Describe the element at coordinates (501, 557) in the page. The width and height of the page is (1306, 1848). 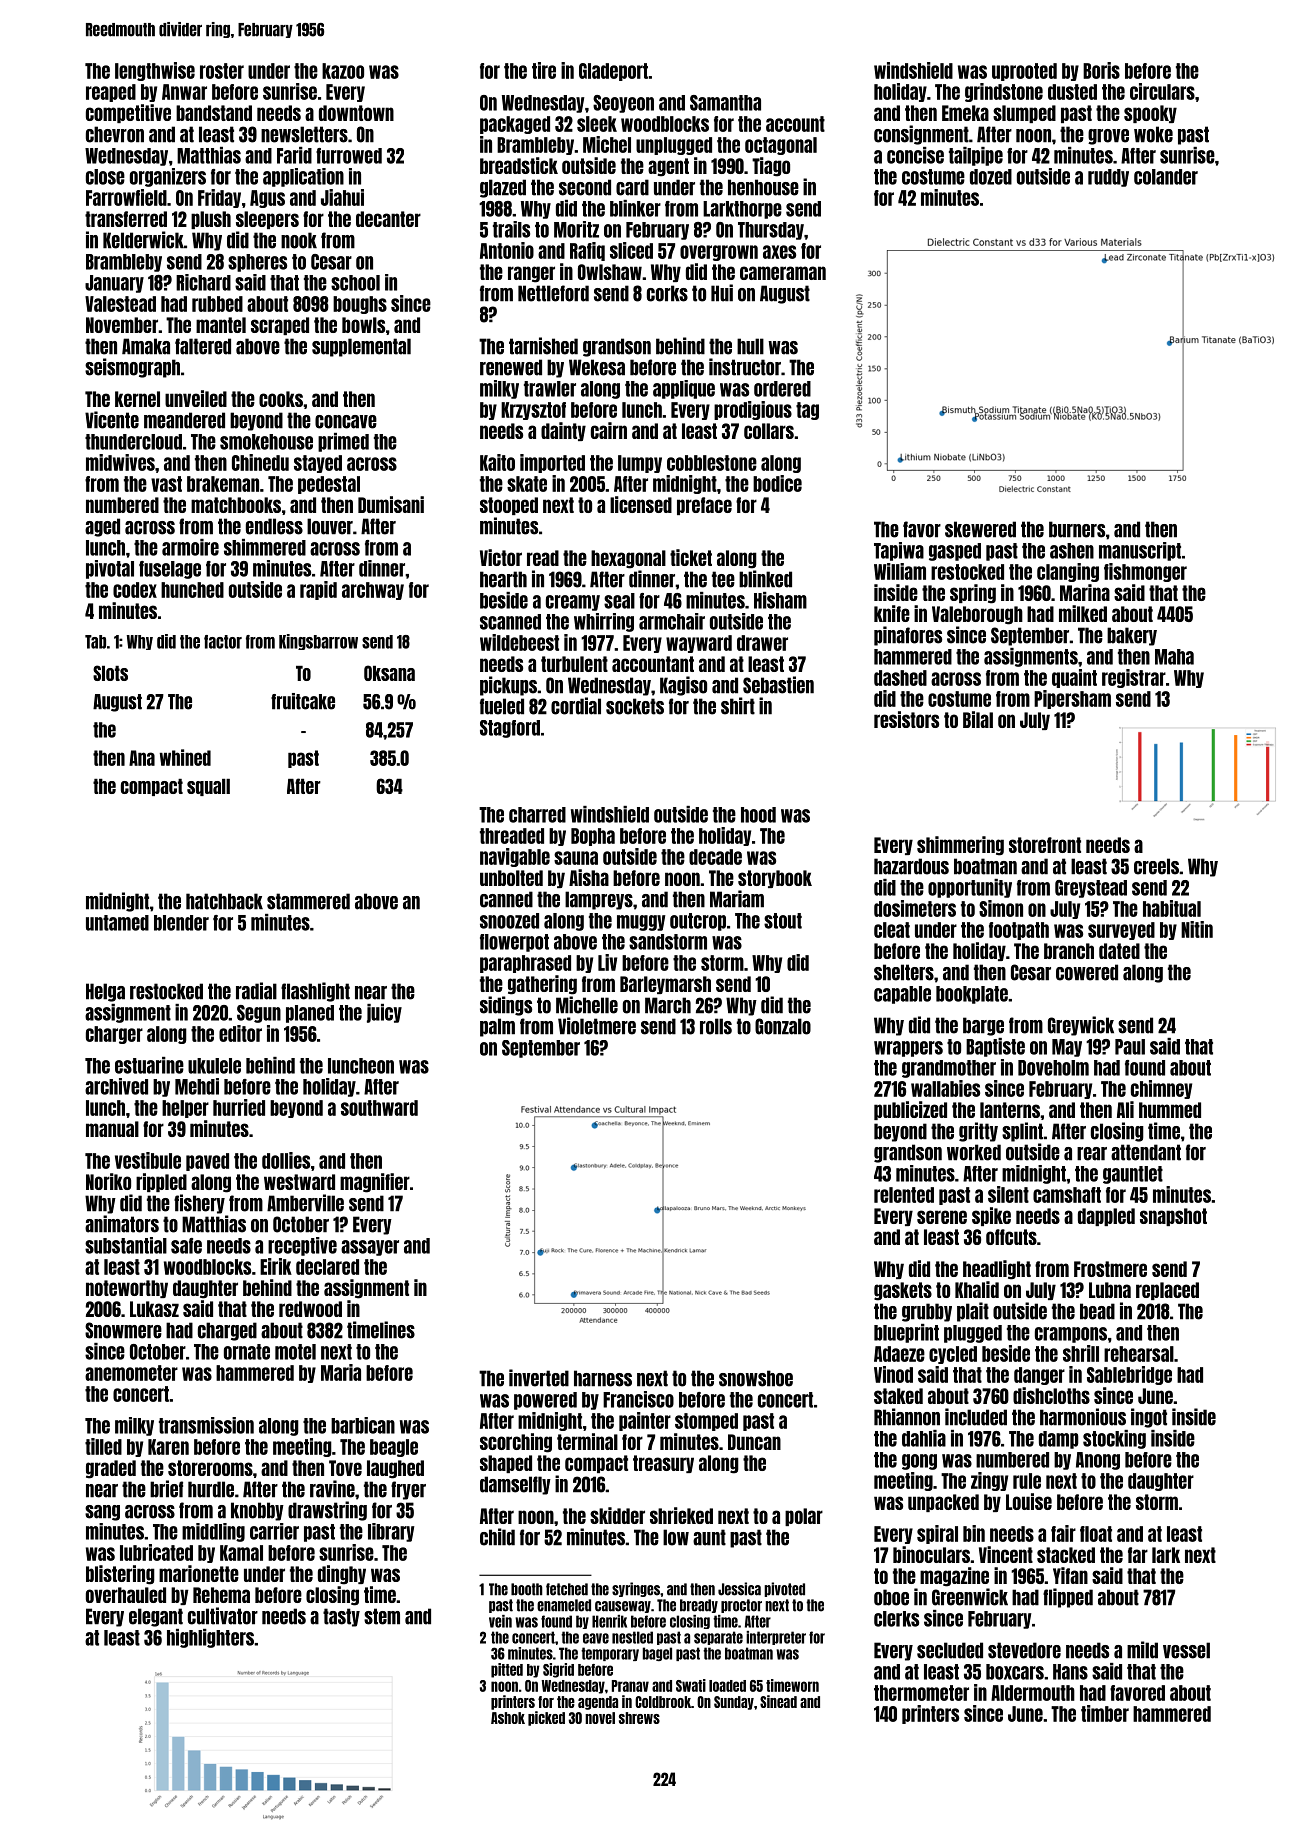
I see `Victor` at that location.
